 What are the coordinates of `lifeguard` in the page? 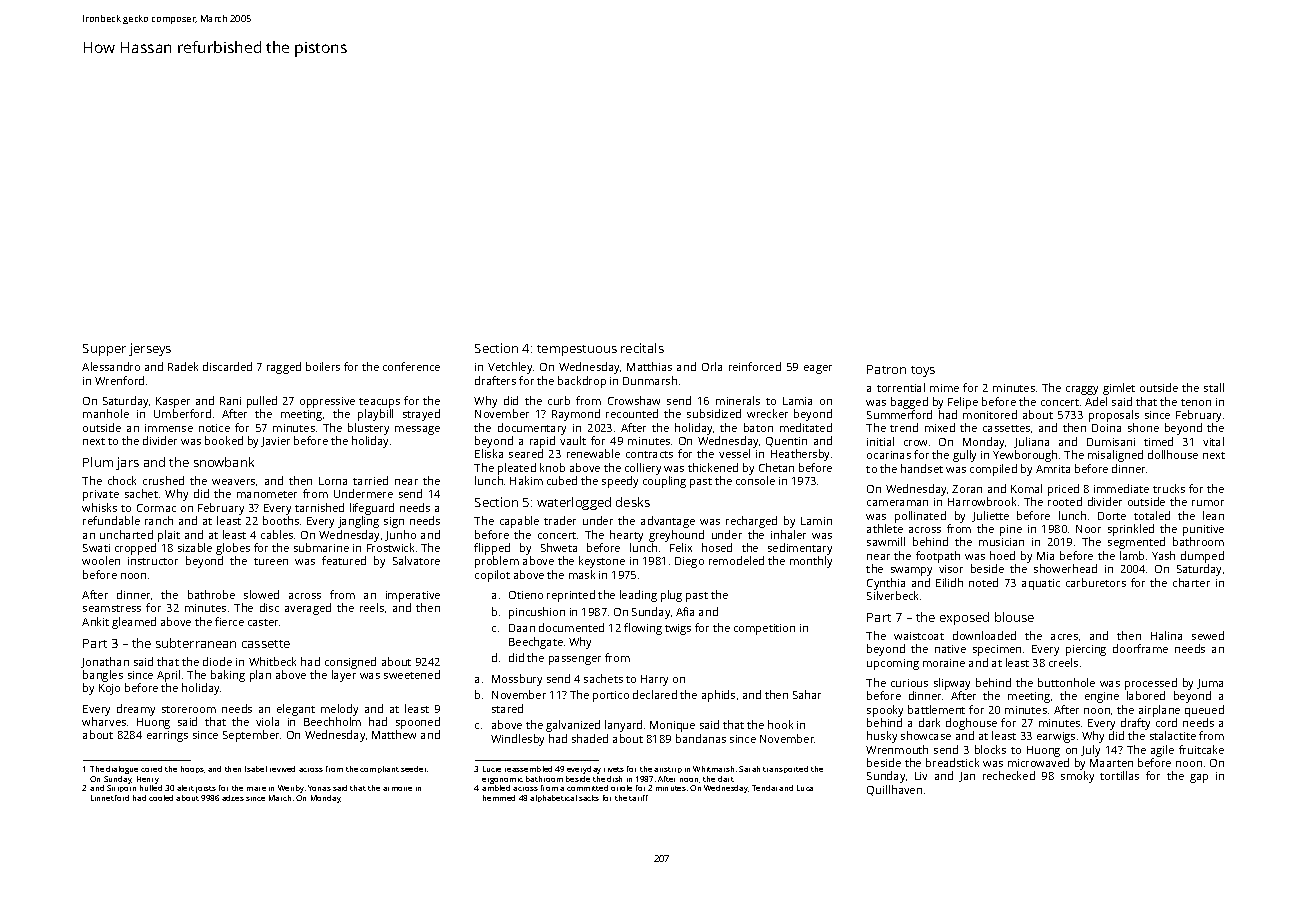 It's located at (372, 509).
